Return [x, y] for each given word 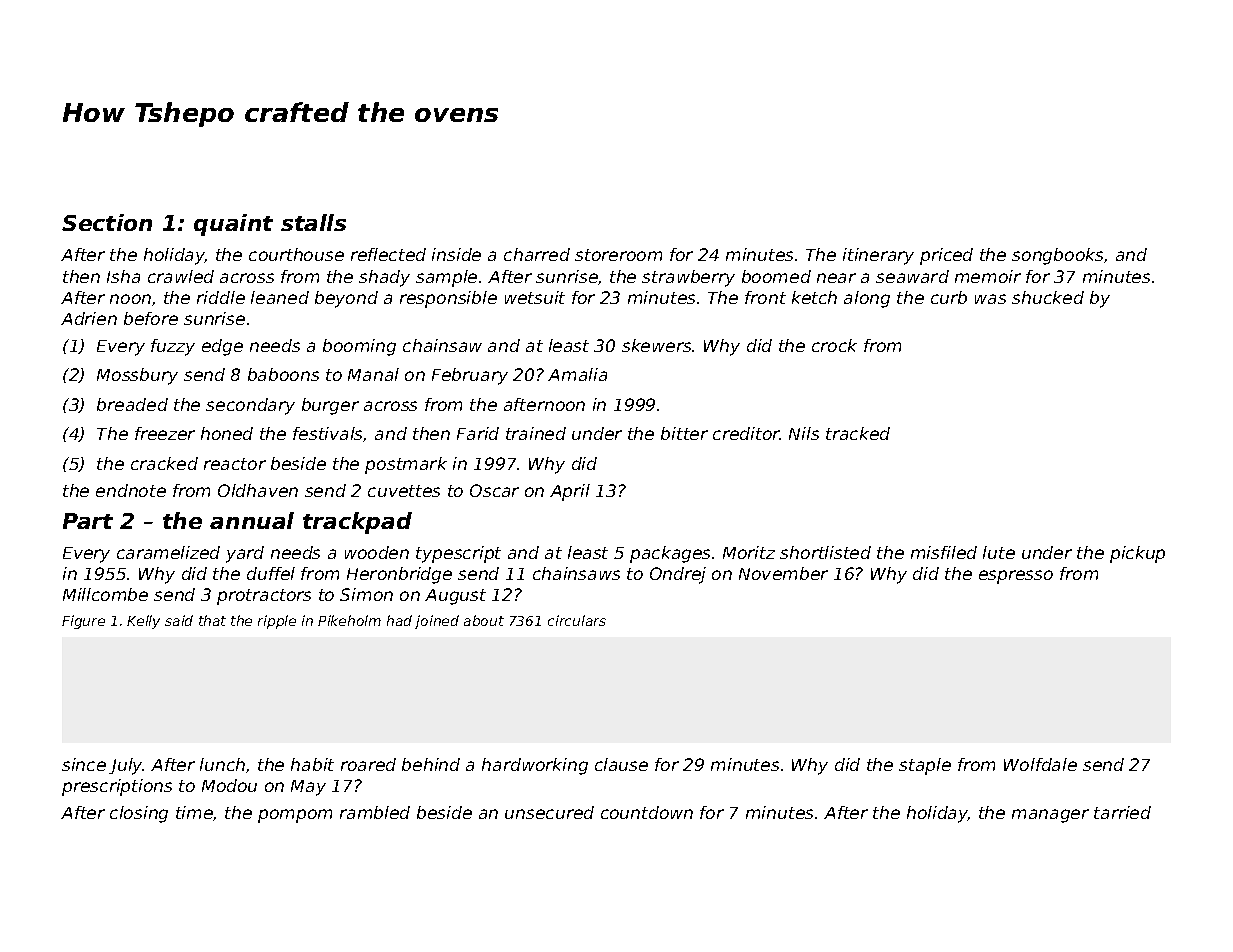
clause [621, 764]
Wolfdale [1040, 764]
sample [446, 278]
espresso [1016, 577]
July [126, 766]
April [570, 492]
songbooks [1057, 256]
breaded [132, 404]
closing [139, 814]
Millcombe [105, 594]
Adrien [89, 318]
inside [456, 254]
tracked [858, 433]
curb [949, 297]
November [783, 573]
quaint [233, 225]
